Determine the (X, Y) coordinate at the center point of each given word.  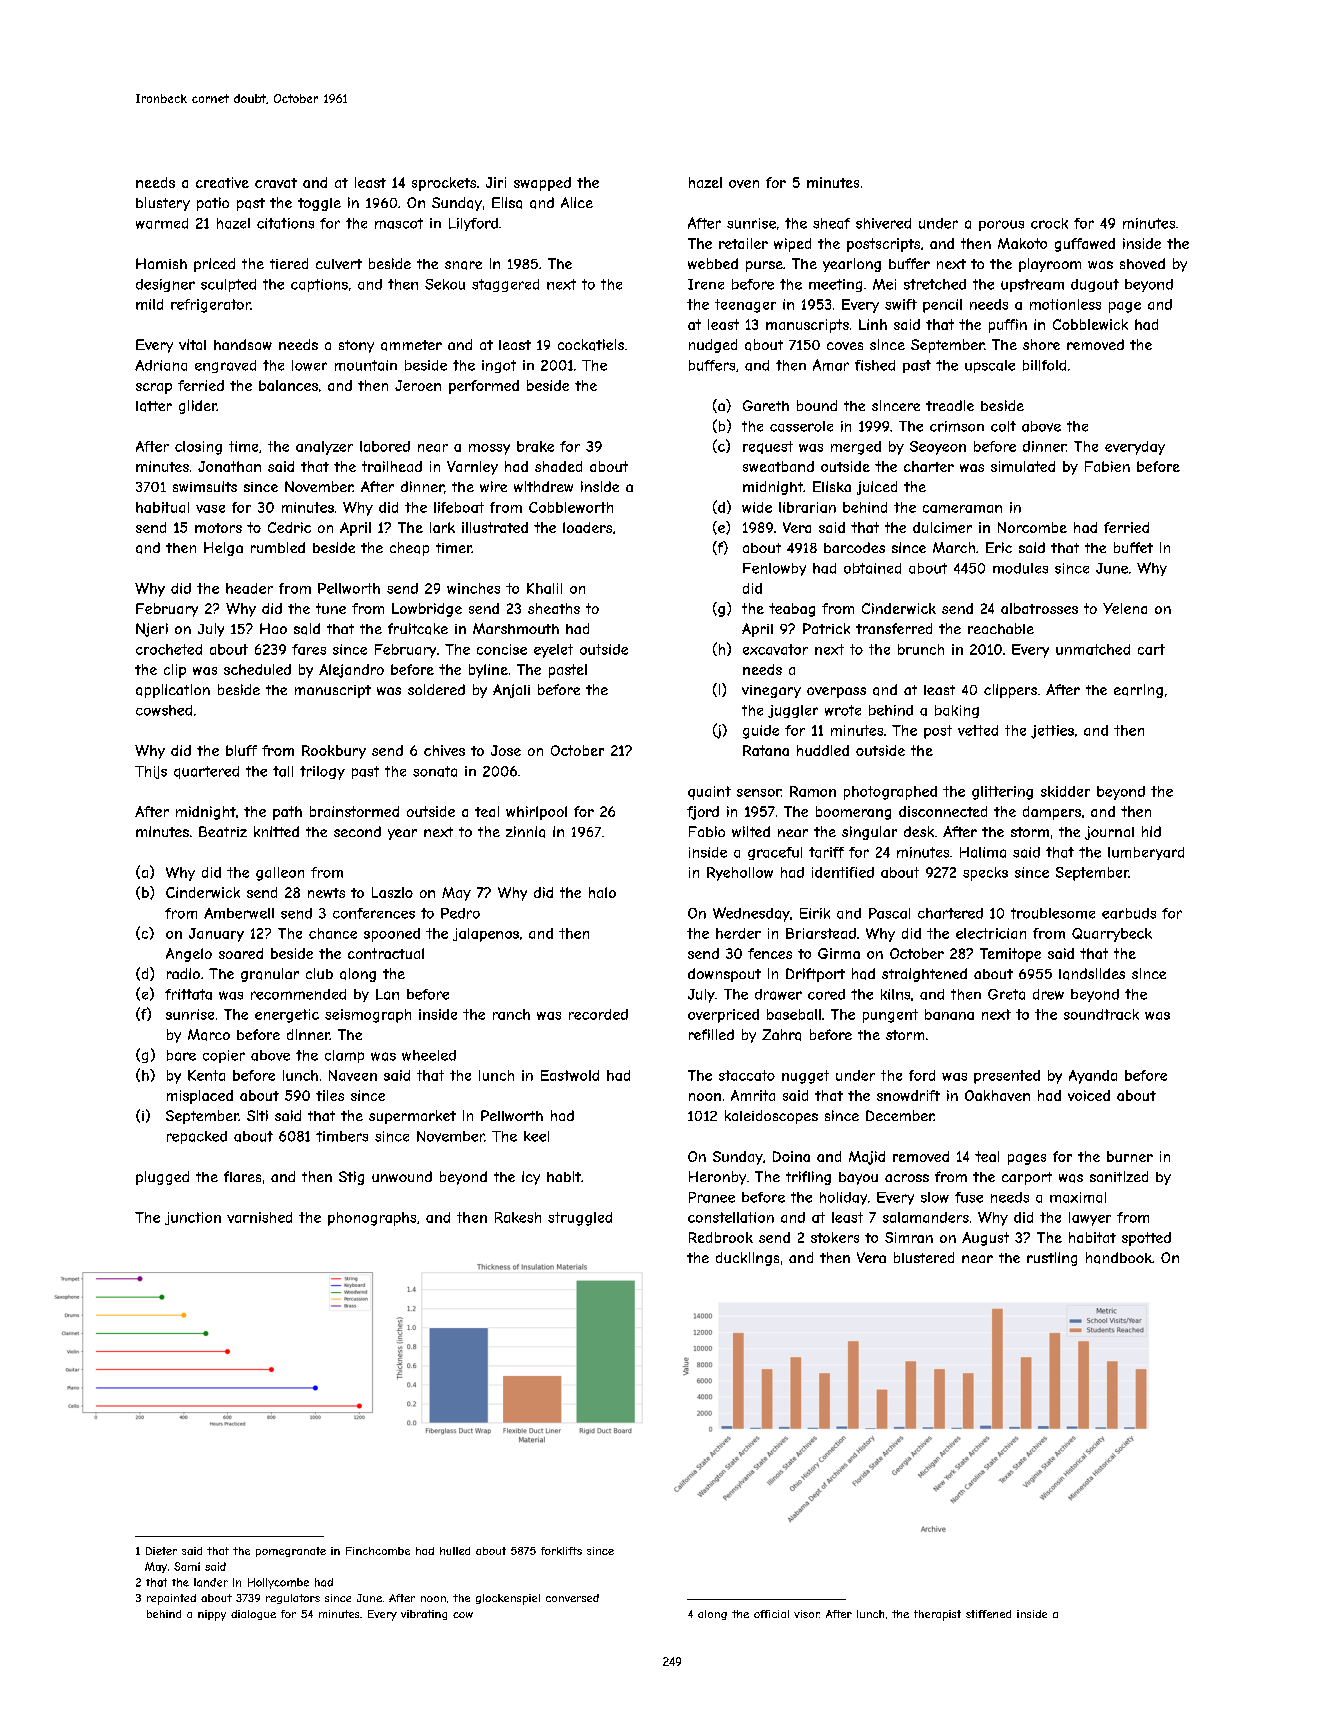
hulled (455, 1551)
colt (1003, 426)
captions (319, 285)
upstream (1032, 285)
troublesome (1053, 913)
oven (744, 184)
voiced (1089, 1095)
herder (738, 933)
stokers (835, 1237)
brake (535, 446)
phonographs (372, 1219)
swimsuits (205, 486)
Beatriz (223, 831)
